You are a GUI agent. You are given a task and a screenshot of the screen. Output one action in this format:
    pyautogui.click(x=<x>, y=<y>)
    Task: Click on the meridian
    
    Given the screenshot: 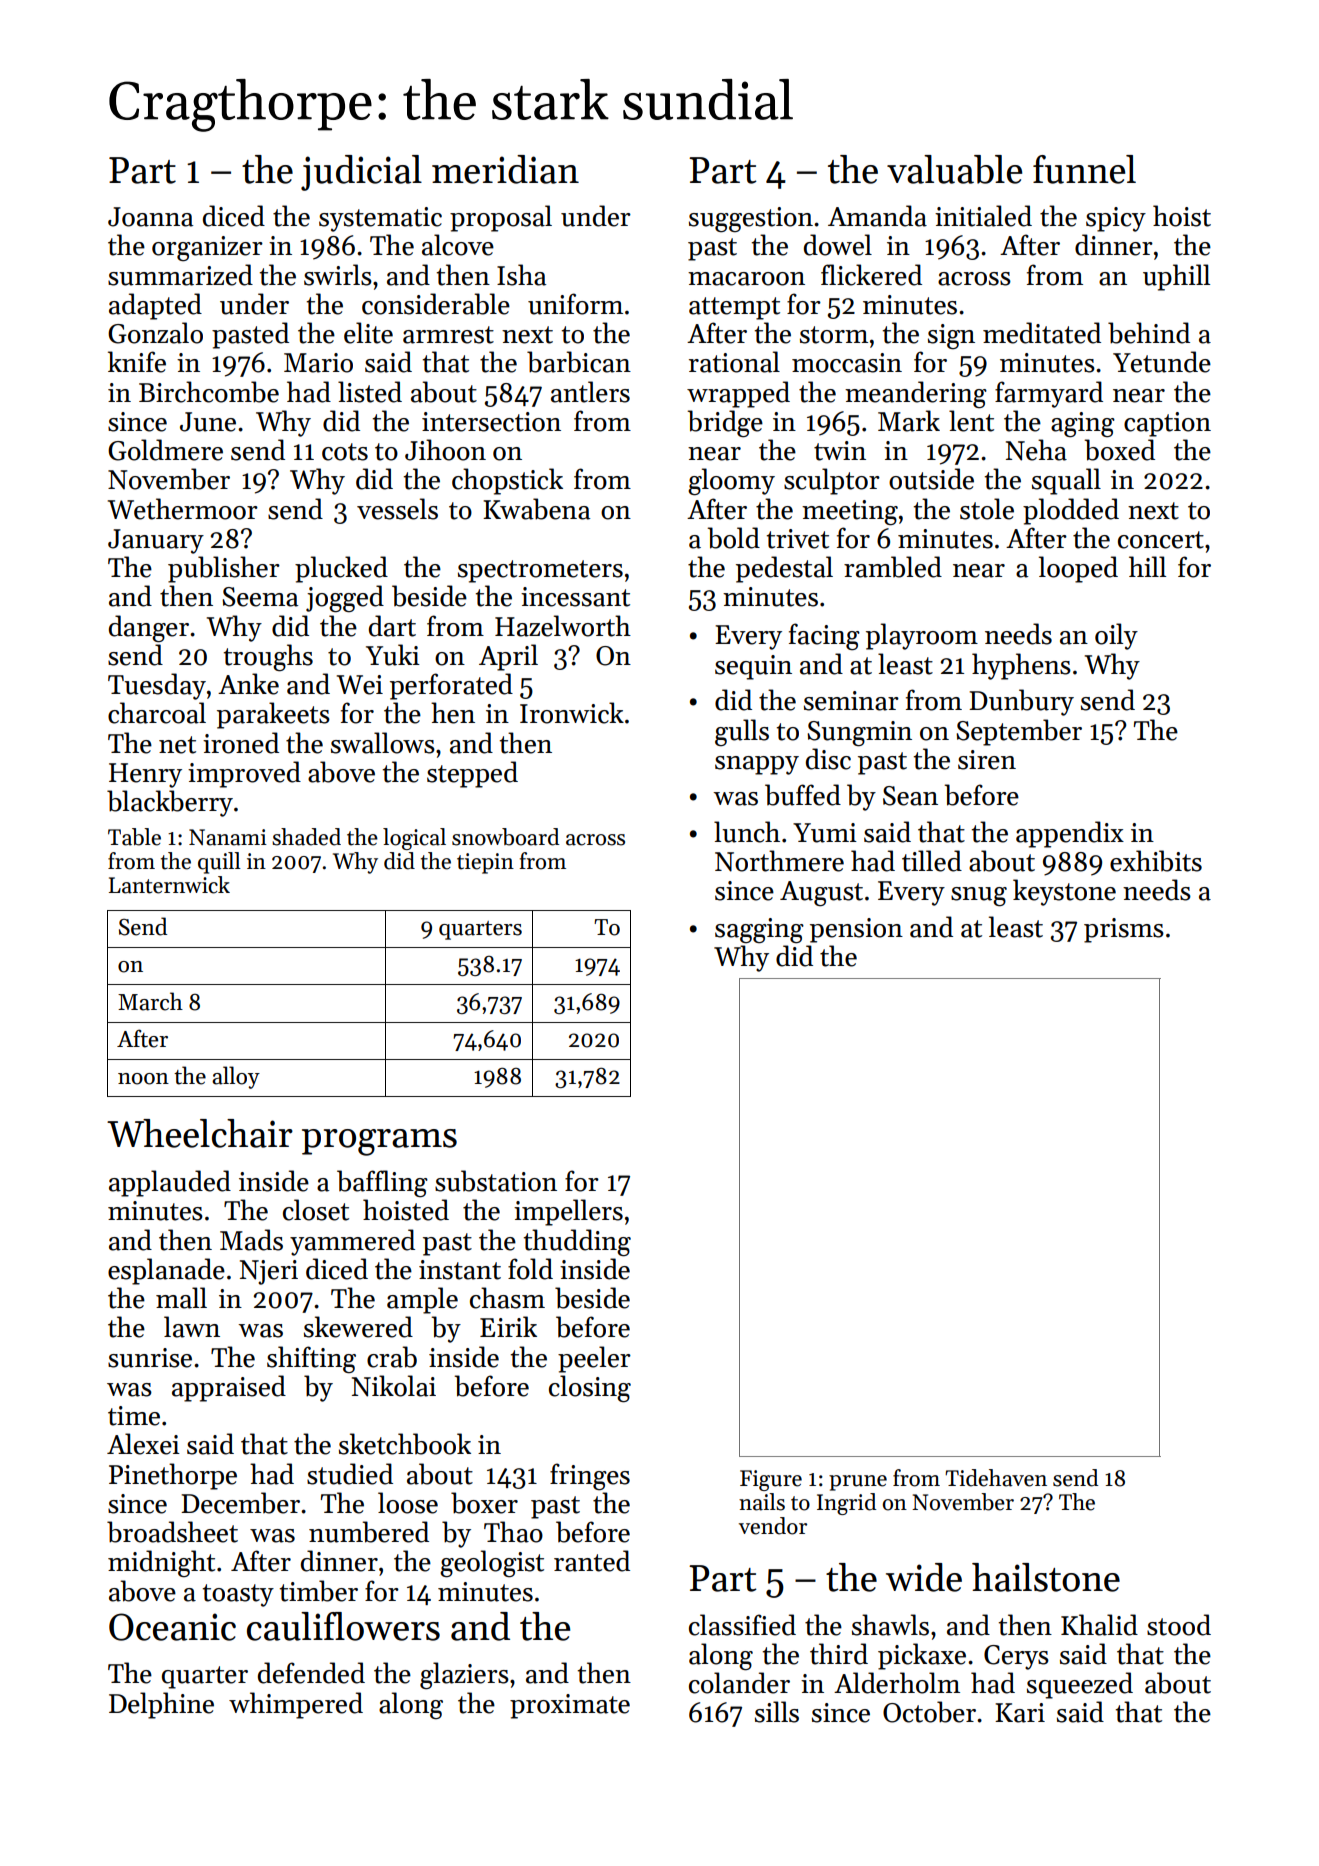 What is the action you would take?
    pyautogui.click(x=505, y=169)
